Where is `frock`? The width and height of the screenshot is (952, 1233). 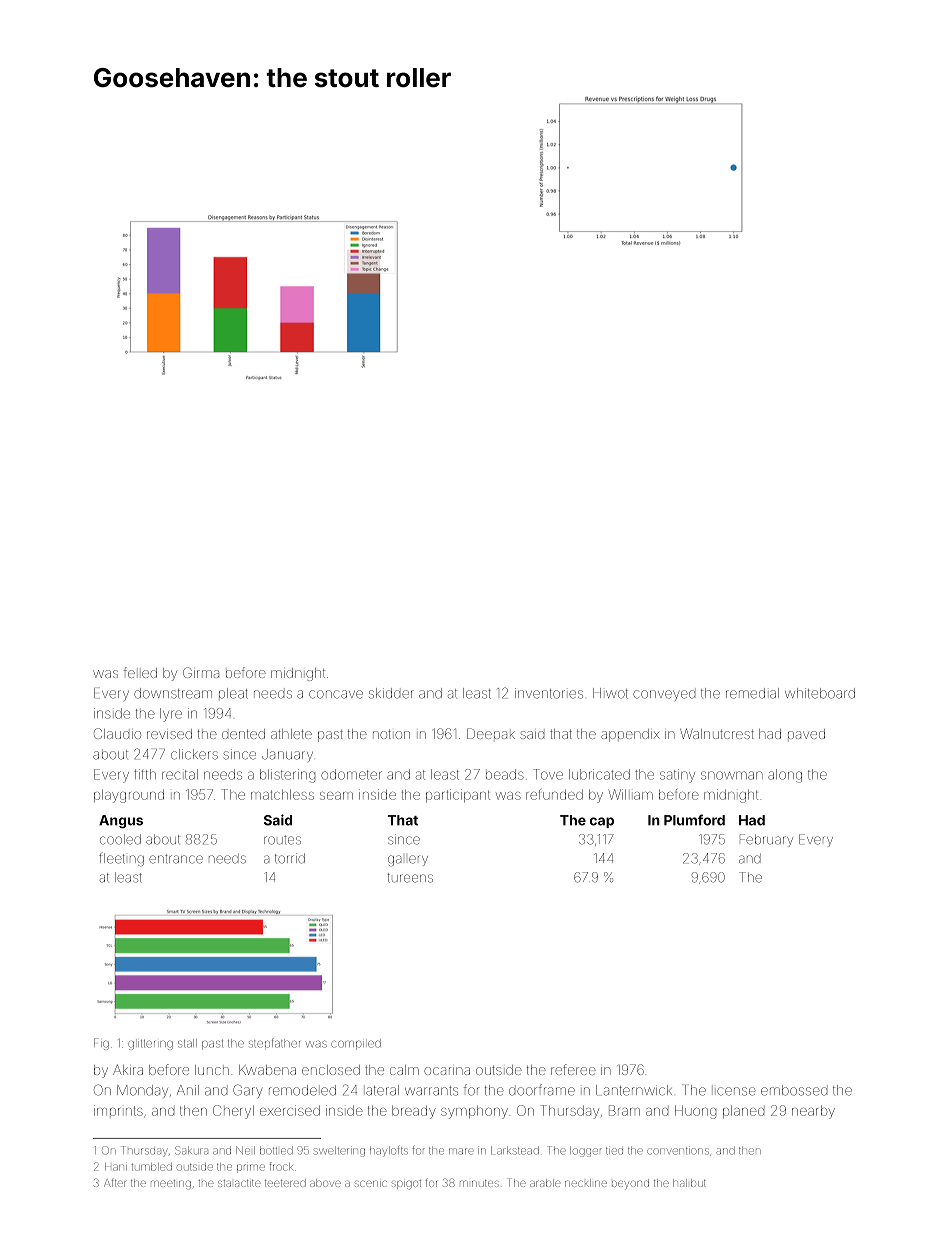
frock is located at coordinates (281, 1166).
